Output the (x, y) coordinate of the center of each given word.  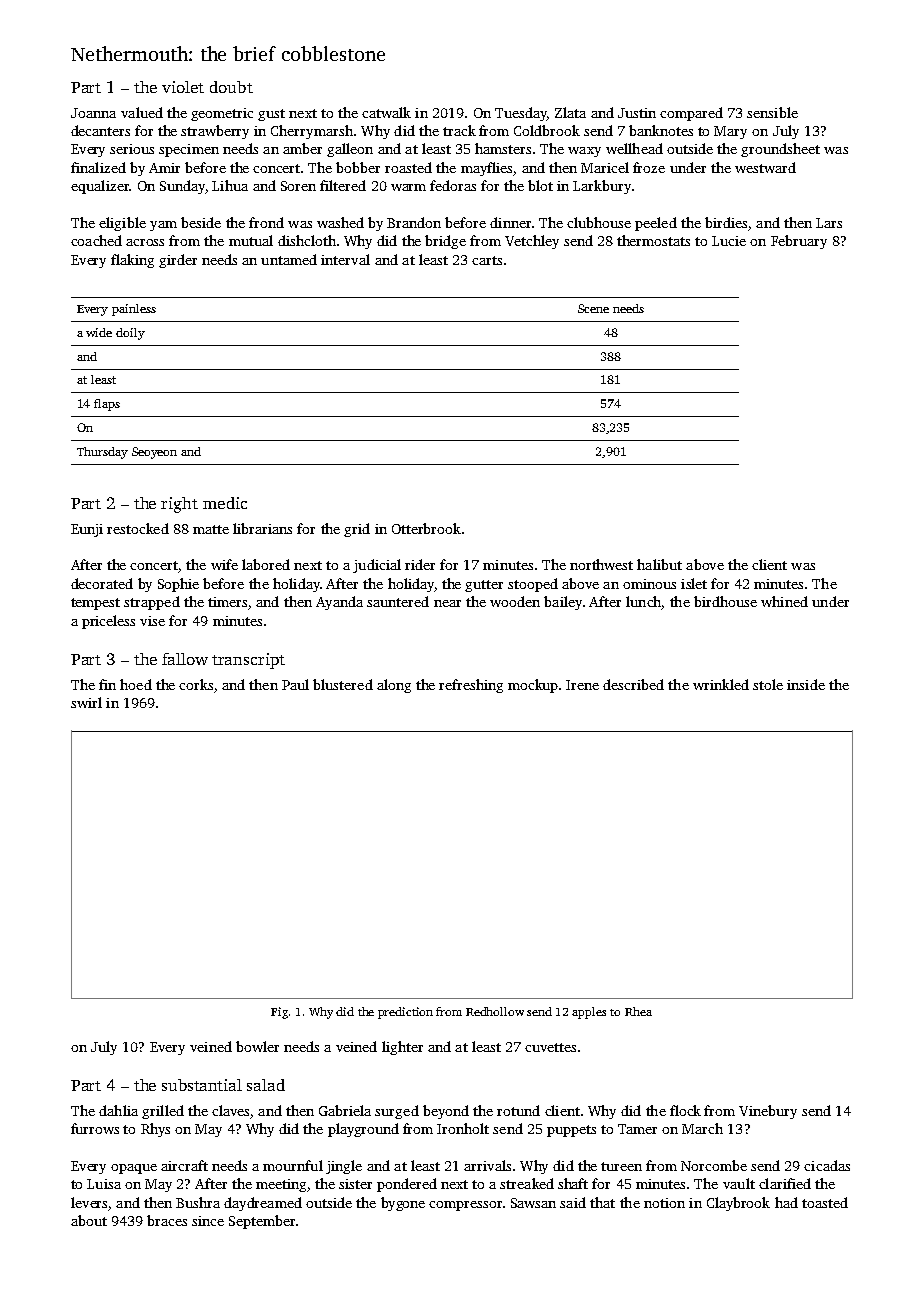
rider (420, 564)
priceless (108, 622)
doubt (231, 87)
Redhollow (495, 1011)
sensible (772, 112)
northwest (601, 564)
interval (345, 259)
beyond (446, 1112)
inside (806, 684)
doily (130, 334)
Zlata (570, 112)
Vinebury (768, 1112)
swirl (86, 702)
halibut (659, 564)
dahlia (118, 1110)
